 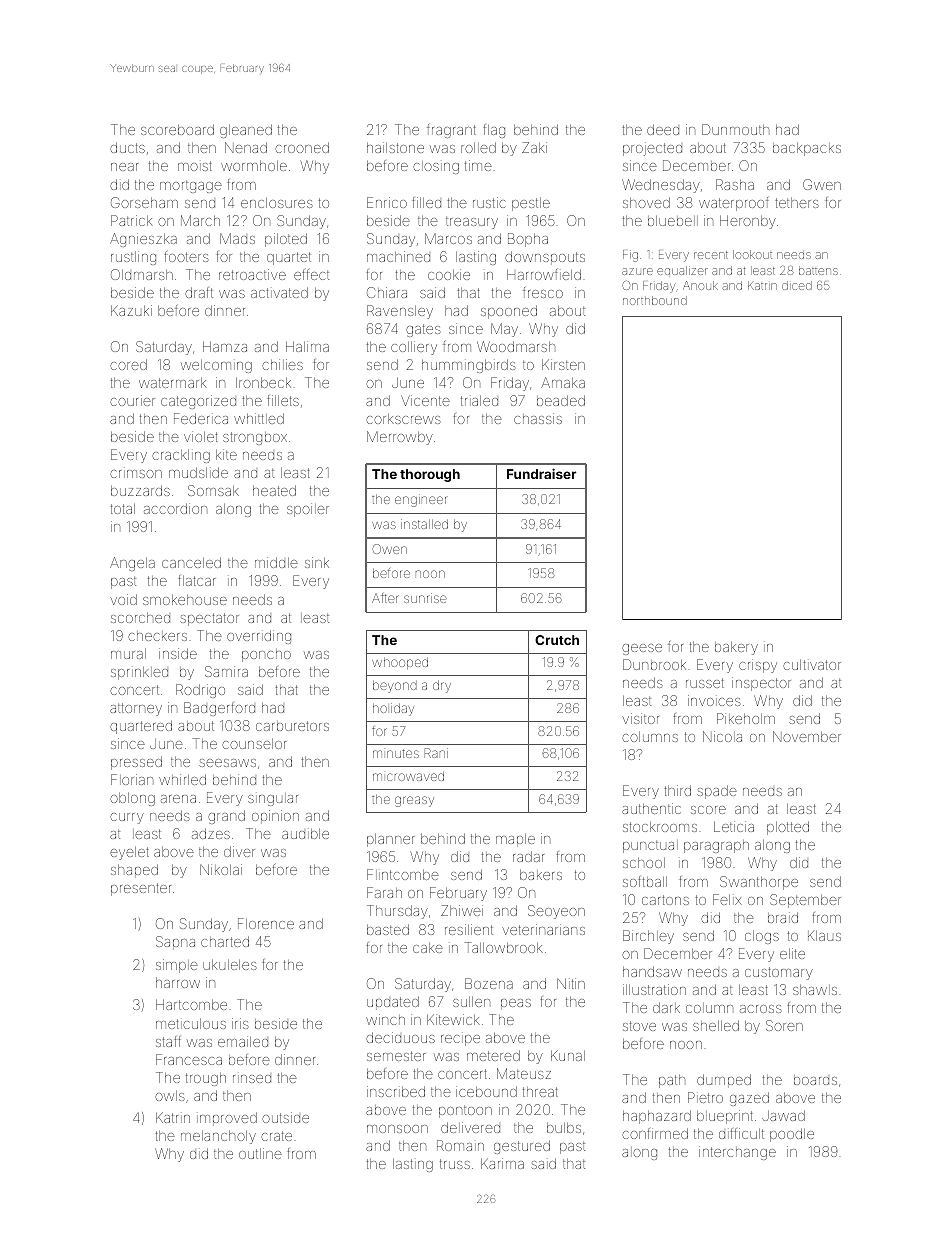 I want to click on ducts, so click(x=127, y=147).
